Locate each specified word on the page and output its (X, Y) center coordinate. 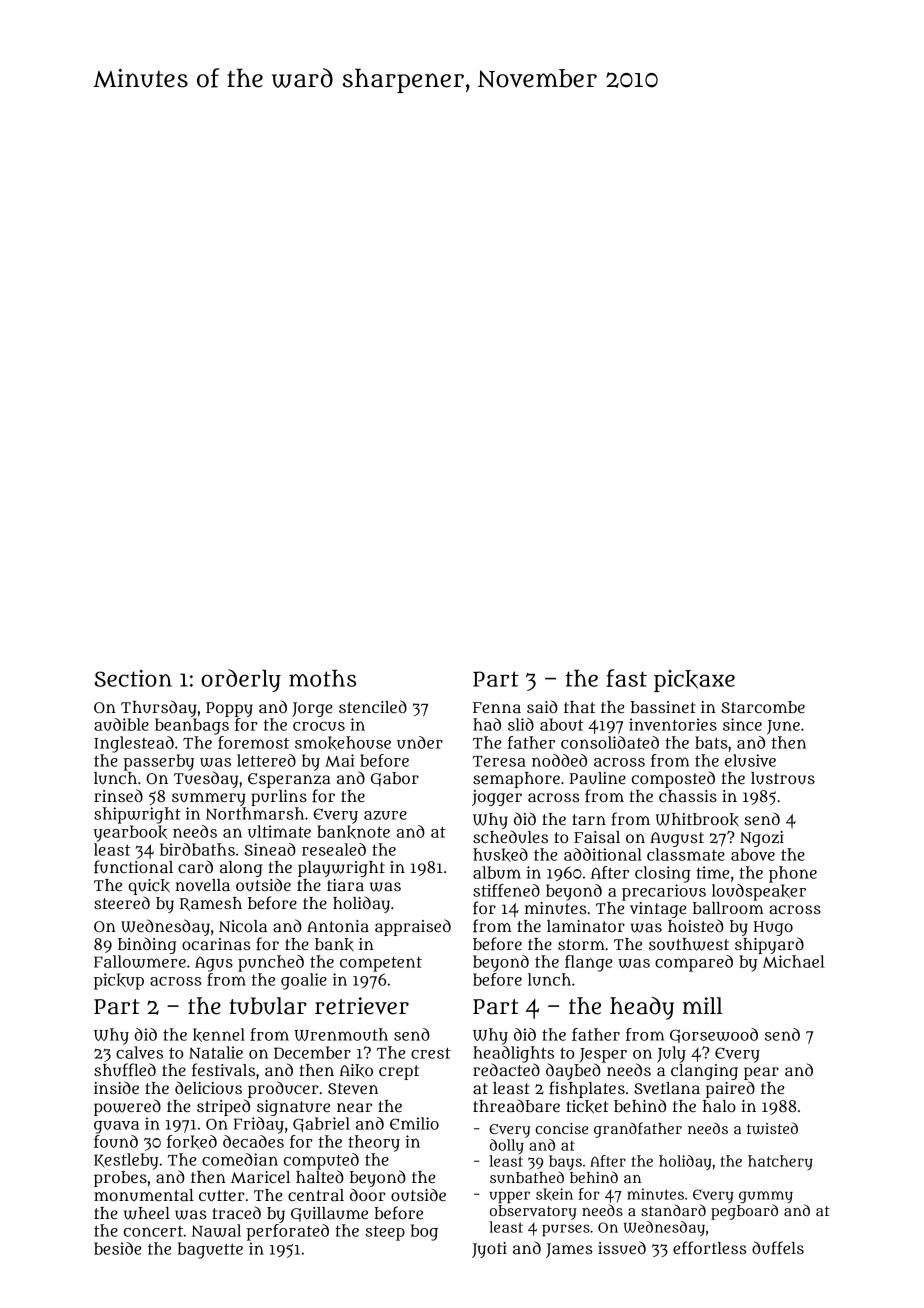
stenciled (373, 706)
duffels (778, 1247)
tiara (345, 885)
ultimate (279, 831)
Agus (214, 964)
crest (431, 1053)
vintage (658, 910)
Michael (794, 961)
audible (121, 724)
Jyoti (489, 1250)
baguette (210, 1250)
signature (293, 1108)
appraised (413, 927)
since (742, 724)
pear (761, 1073)
